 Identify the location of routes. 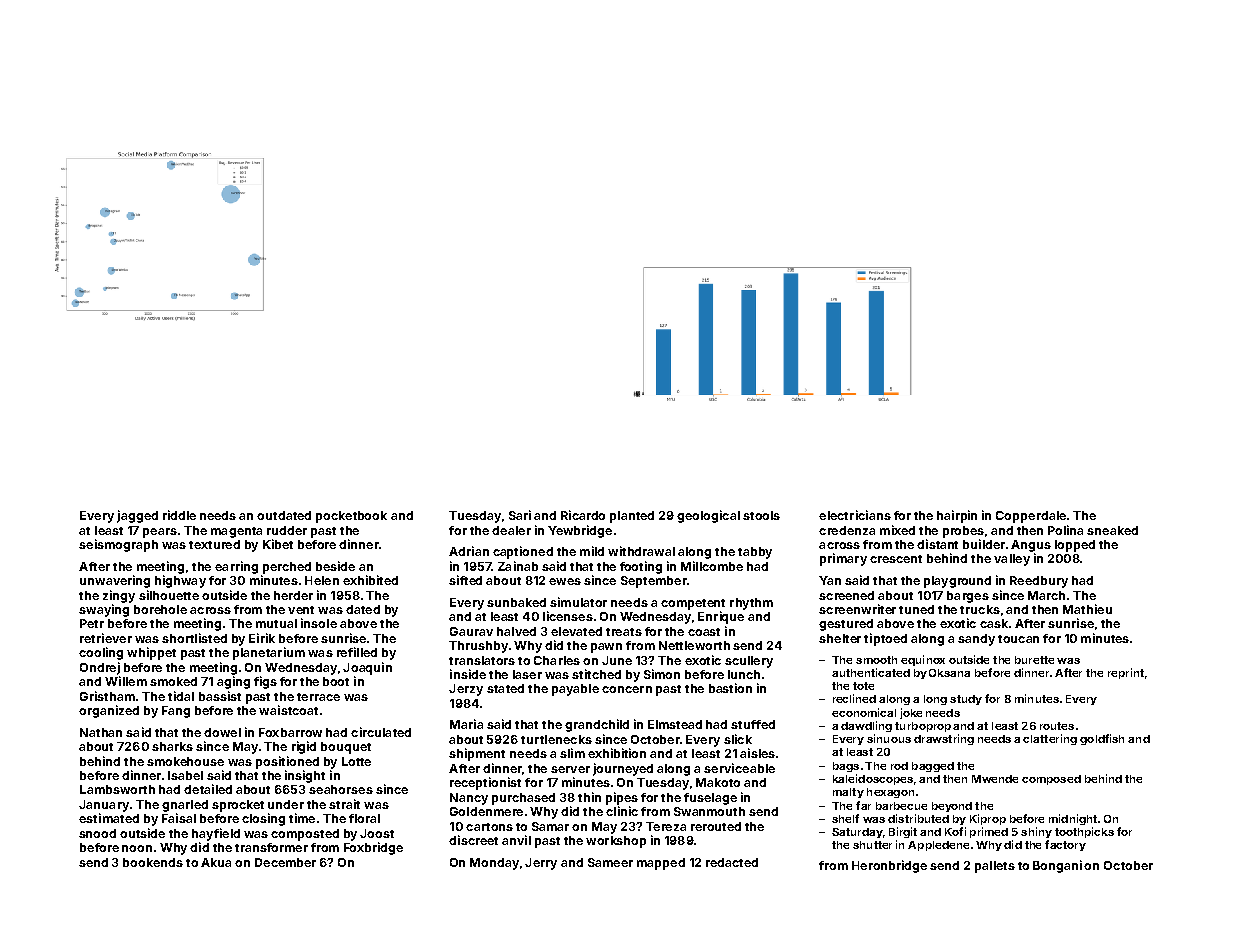
(1057, 726).
